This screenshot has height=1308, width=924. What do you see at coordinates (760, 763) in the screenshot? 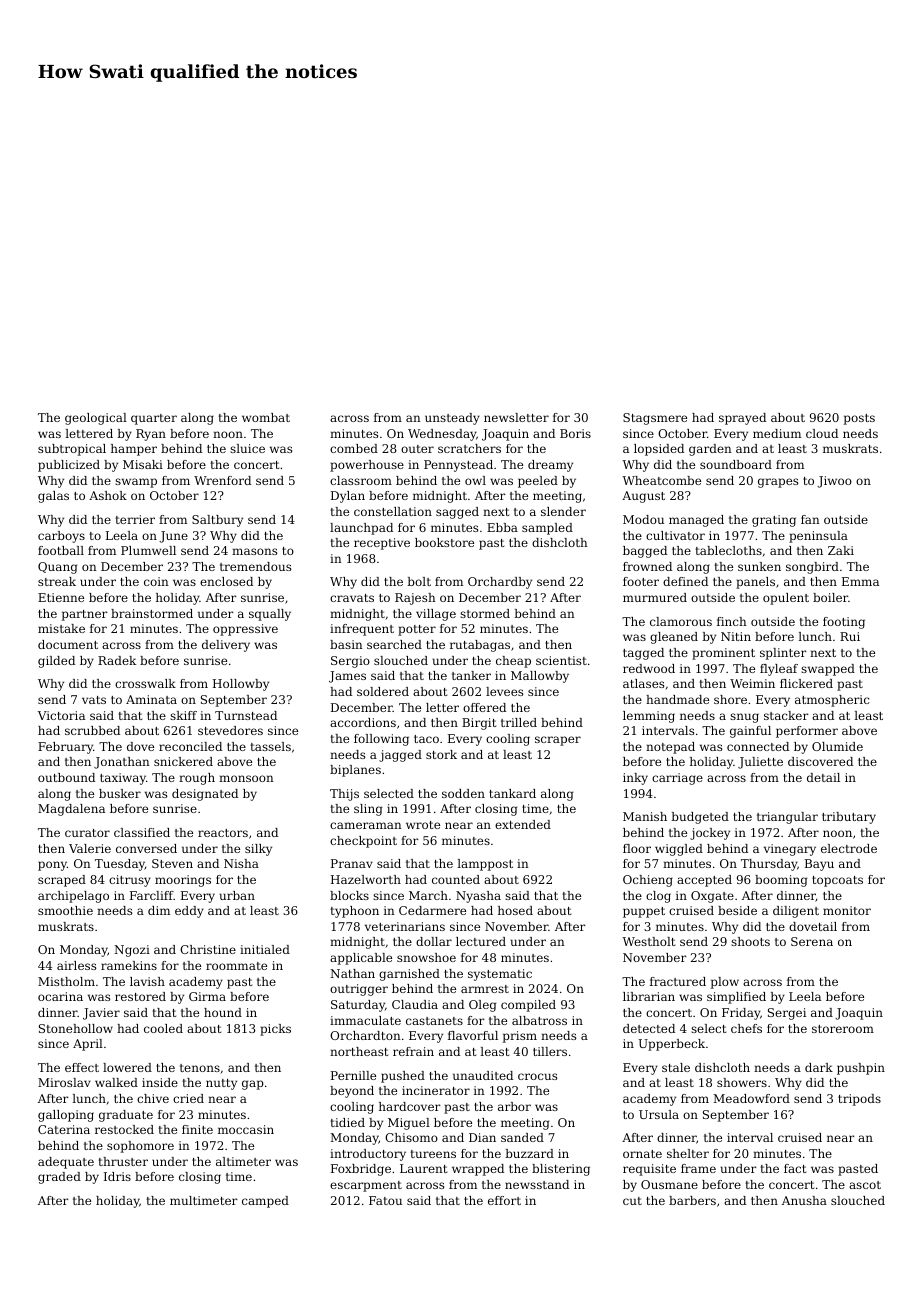
I see `Juliette` at bounding box center [760, 763].
